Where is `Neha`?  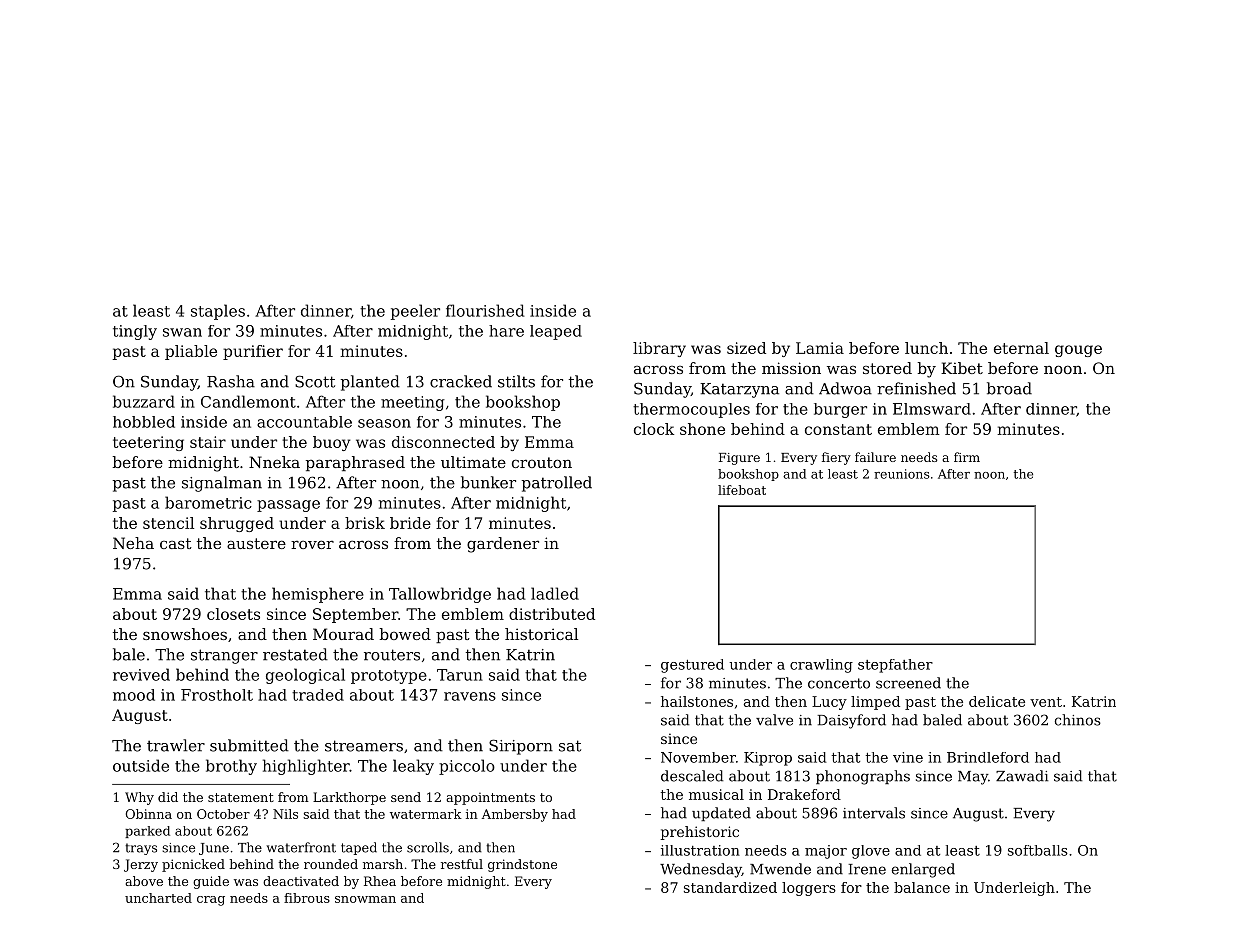
Neha is located at coordinates (133, 543).
